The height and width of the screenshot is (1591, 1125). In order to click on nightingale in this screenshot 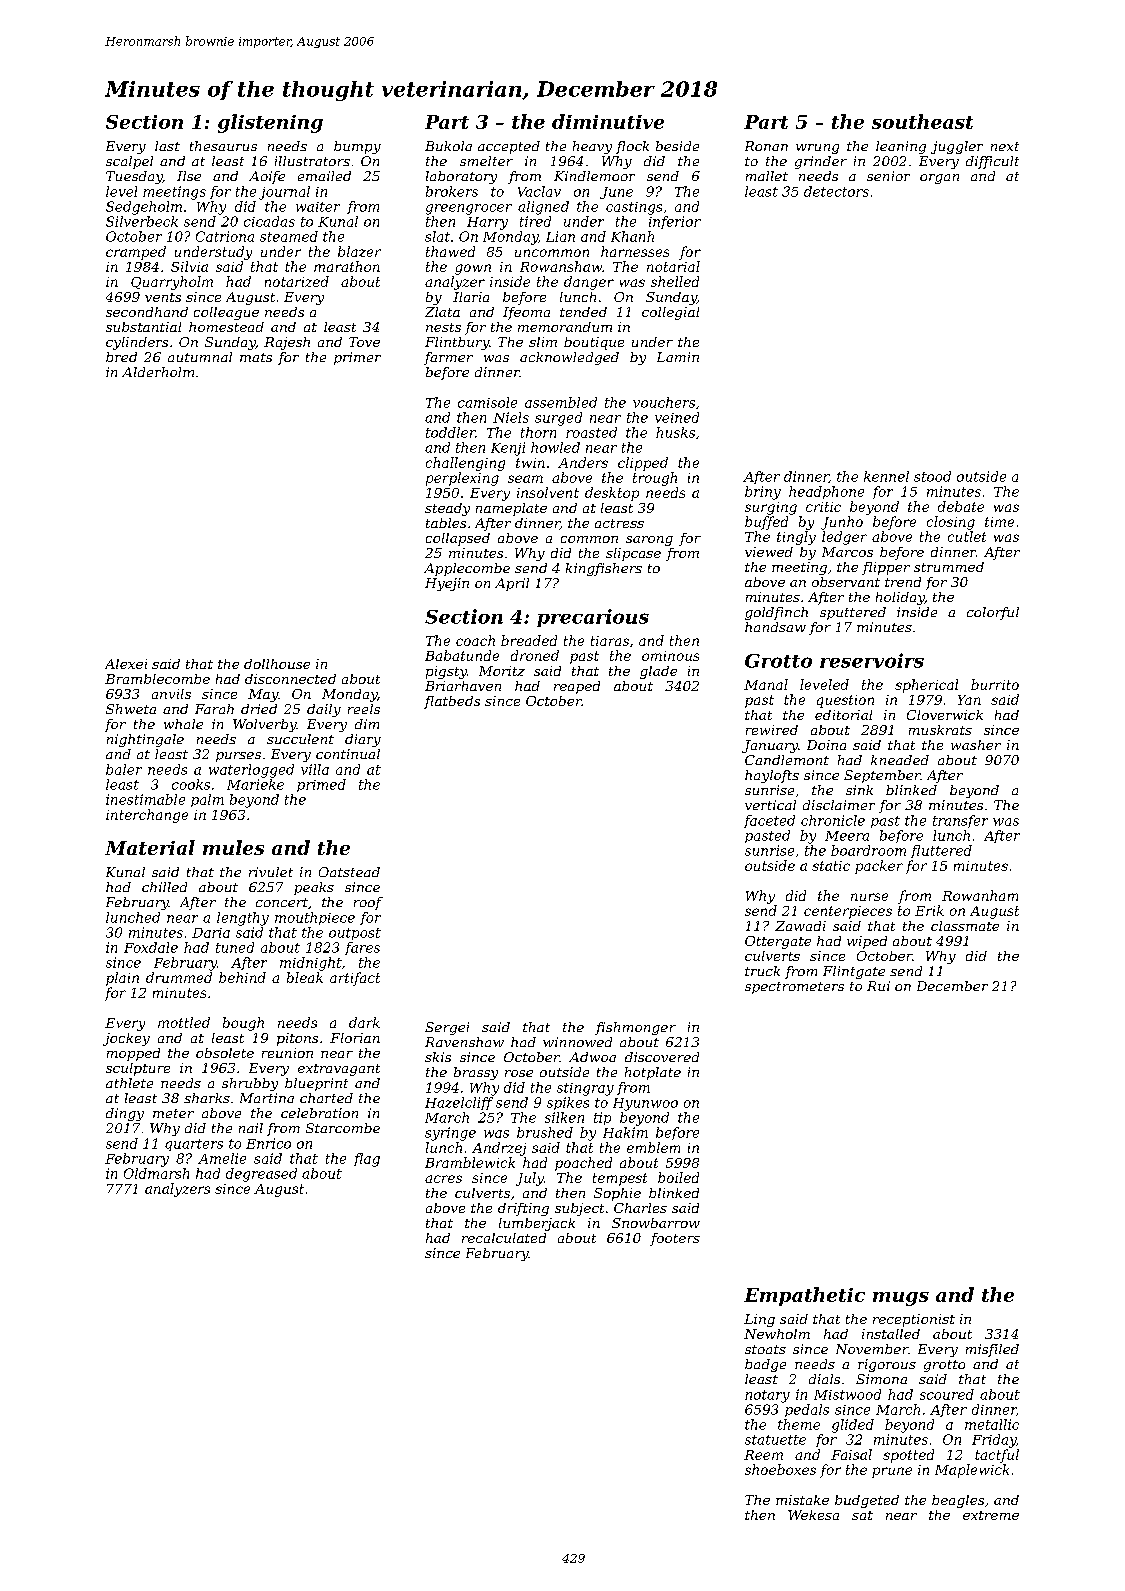, I will do `click(145, 740)`.
